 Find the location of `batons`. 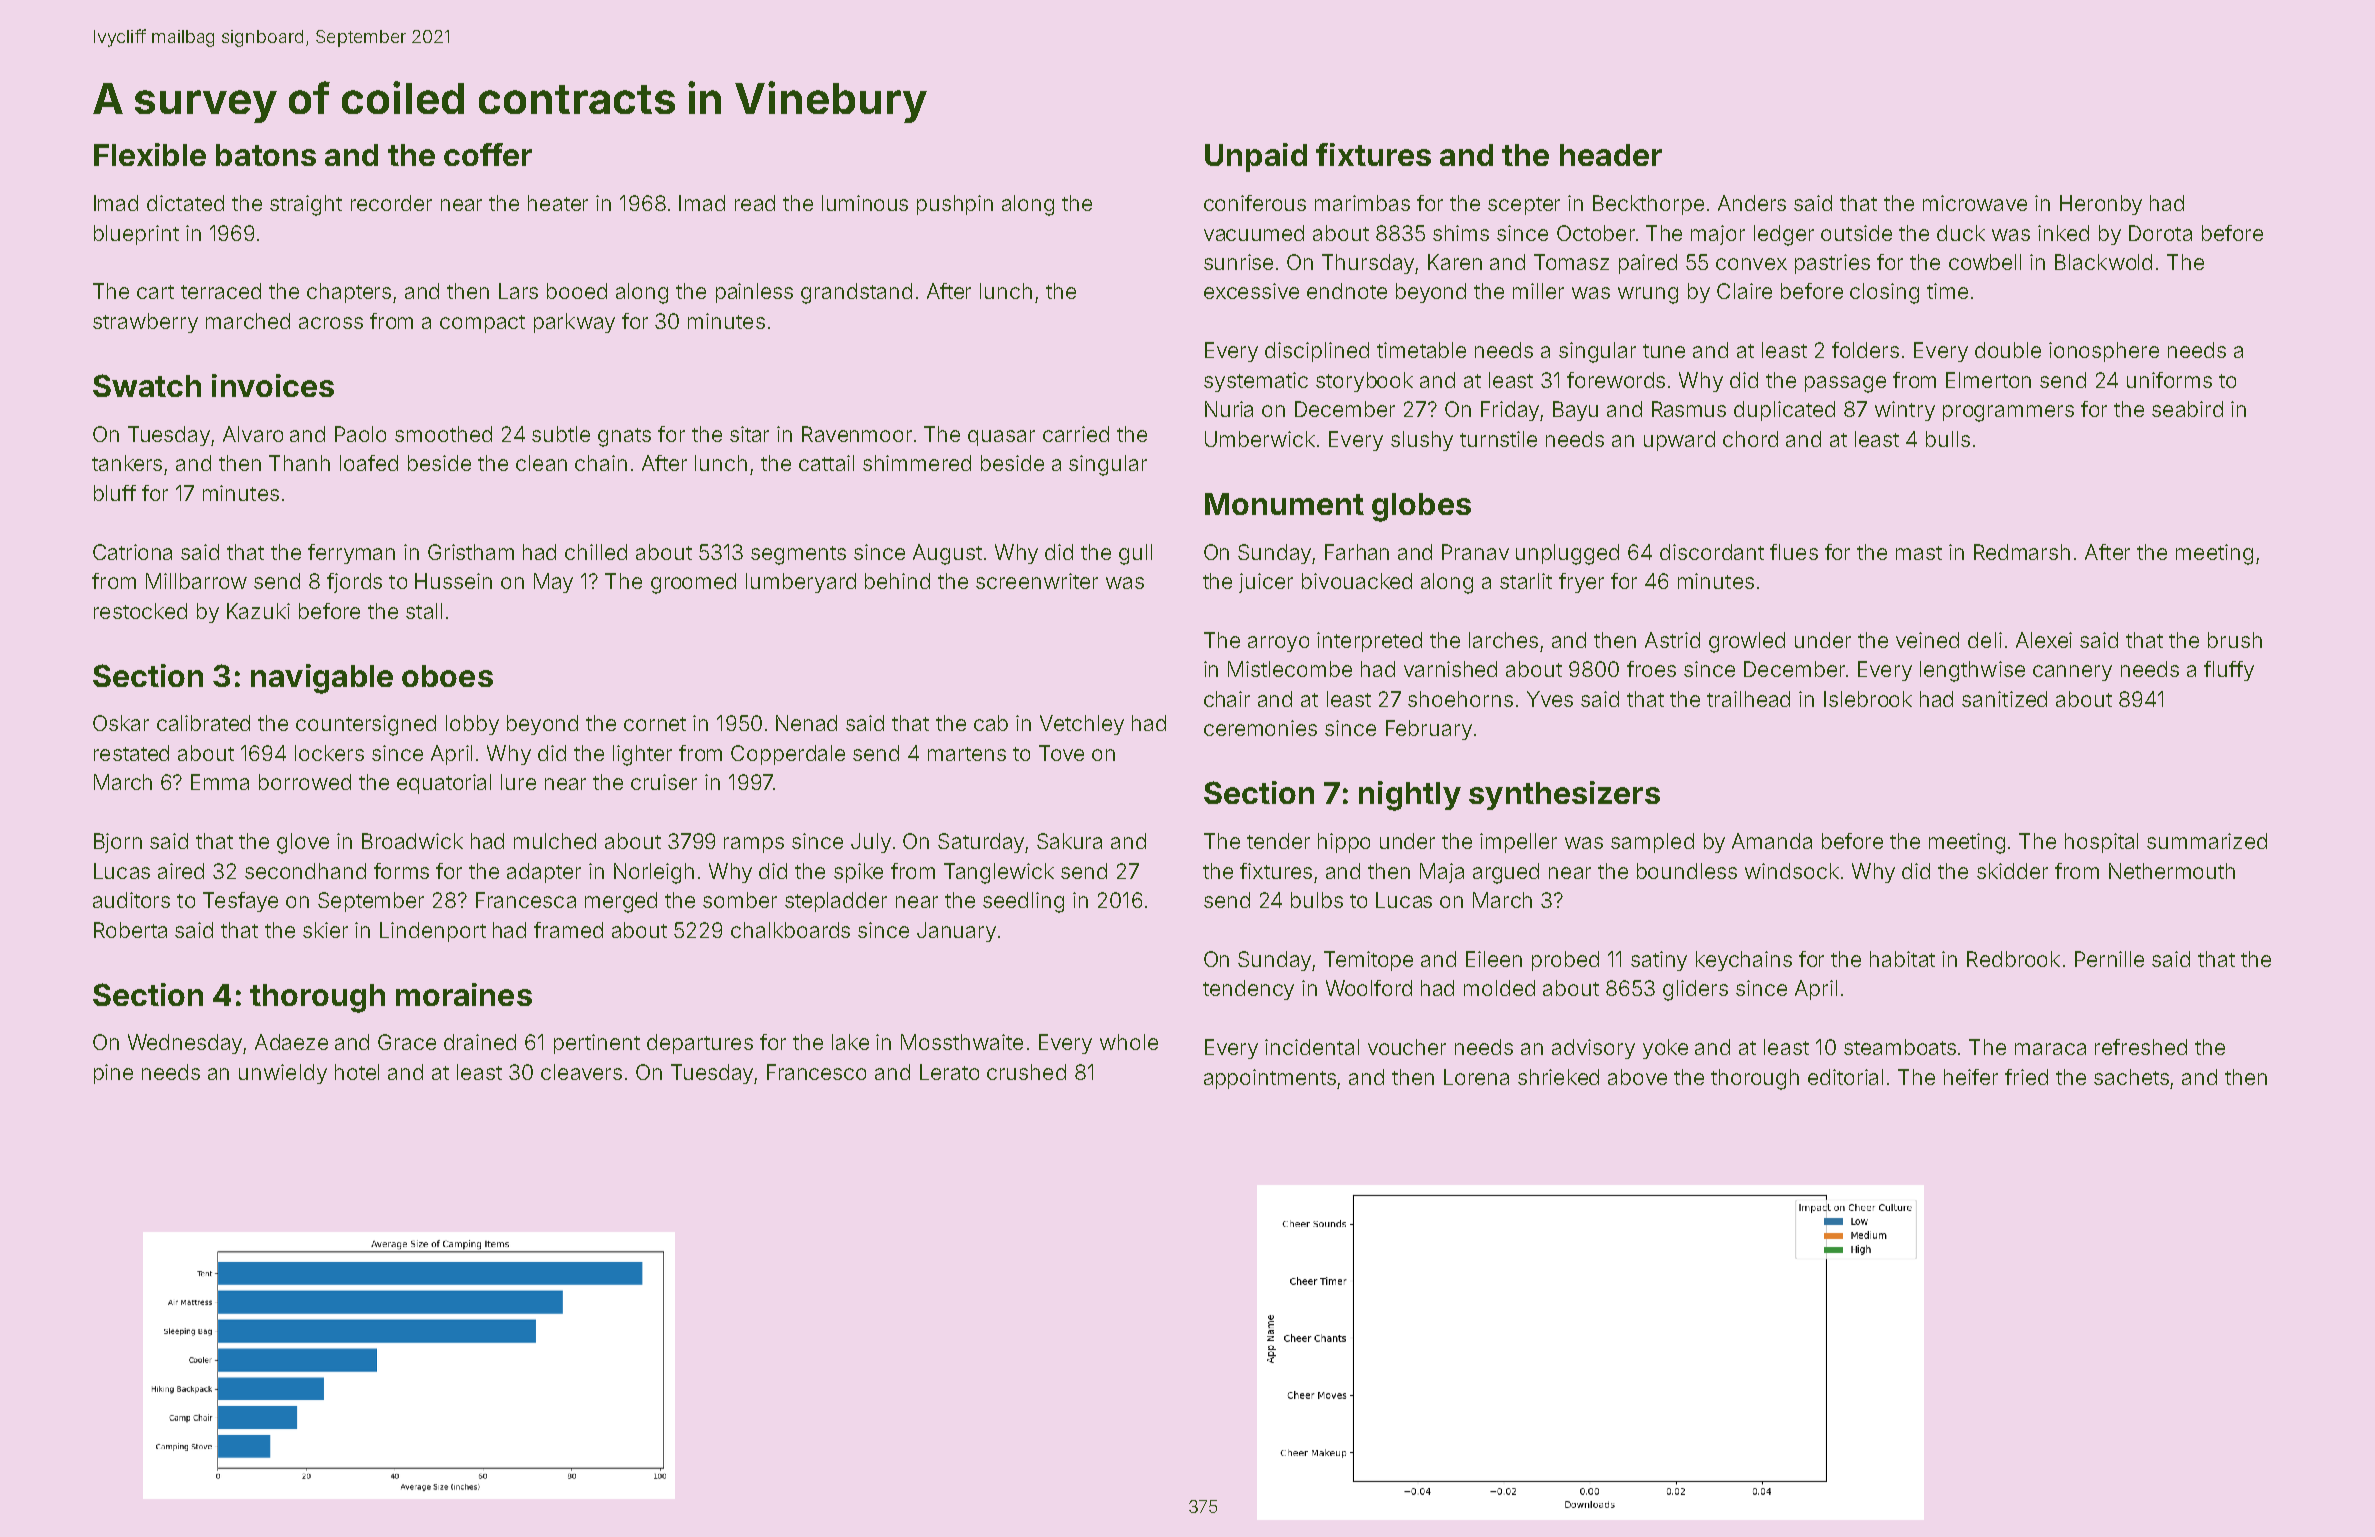

batons is located at coordinates (266, 155).
